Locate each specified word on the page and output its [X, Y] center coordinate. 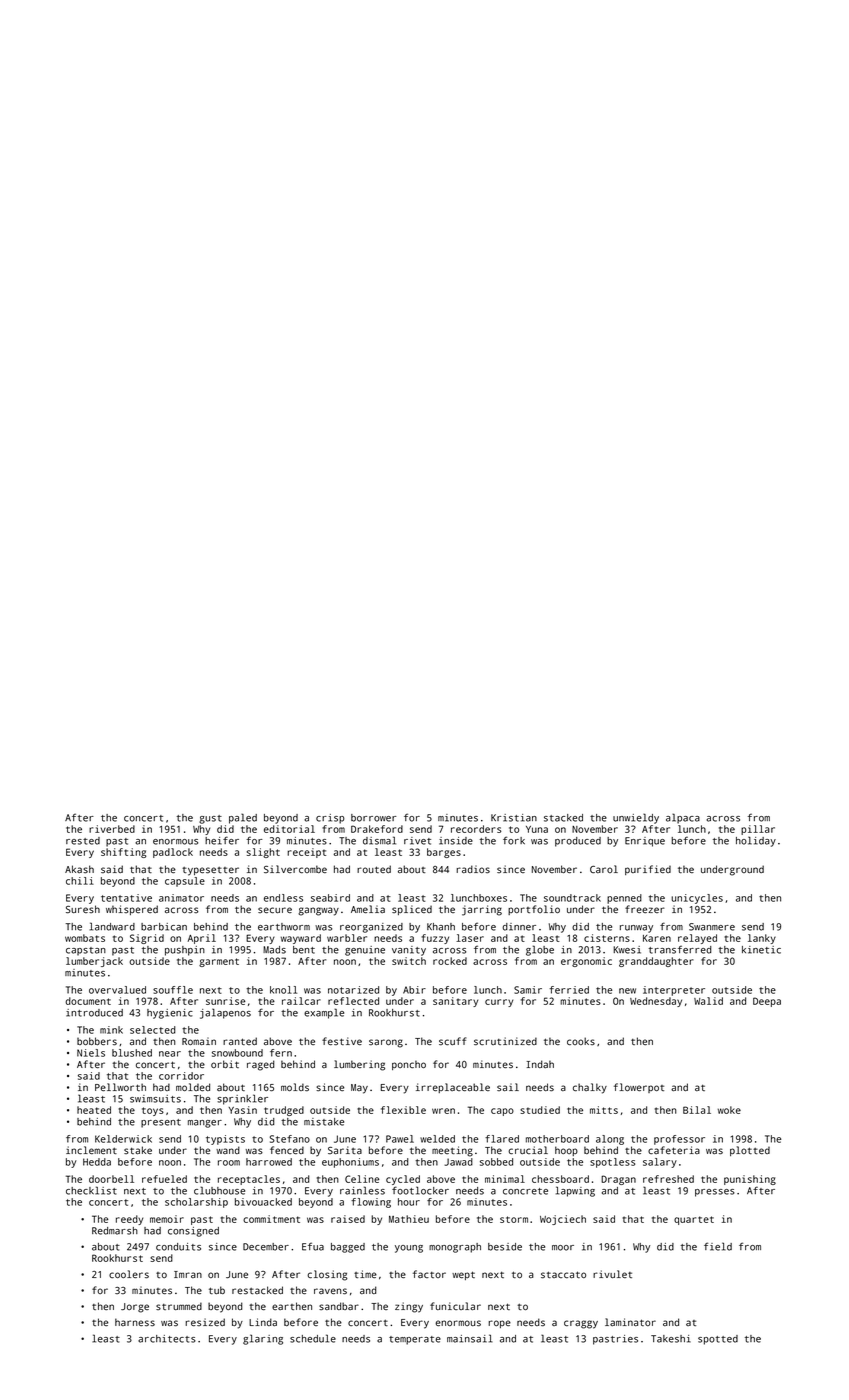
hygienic [170, 1014]
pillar [758, 830]
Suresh [83, 909]
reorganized [371, 928]
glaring [263, 1339]
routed [374, 869]
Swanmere [712, 927]
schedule [313, 1338]
